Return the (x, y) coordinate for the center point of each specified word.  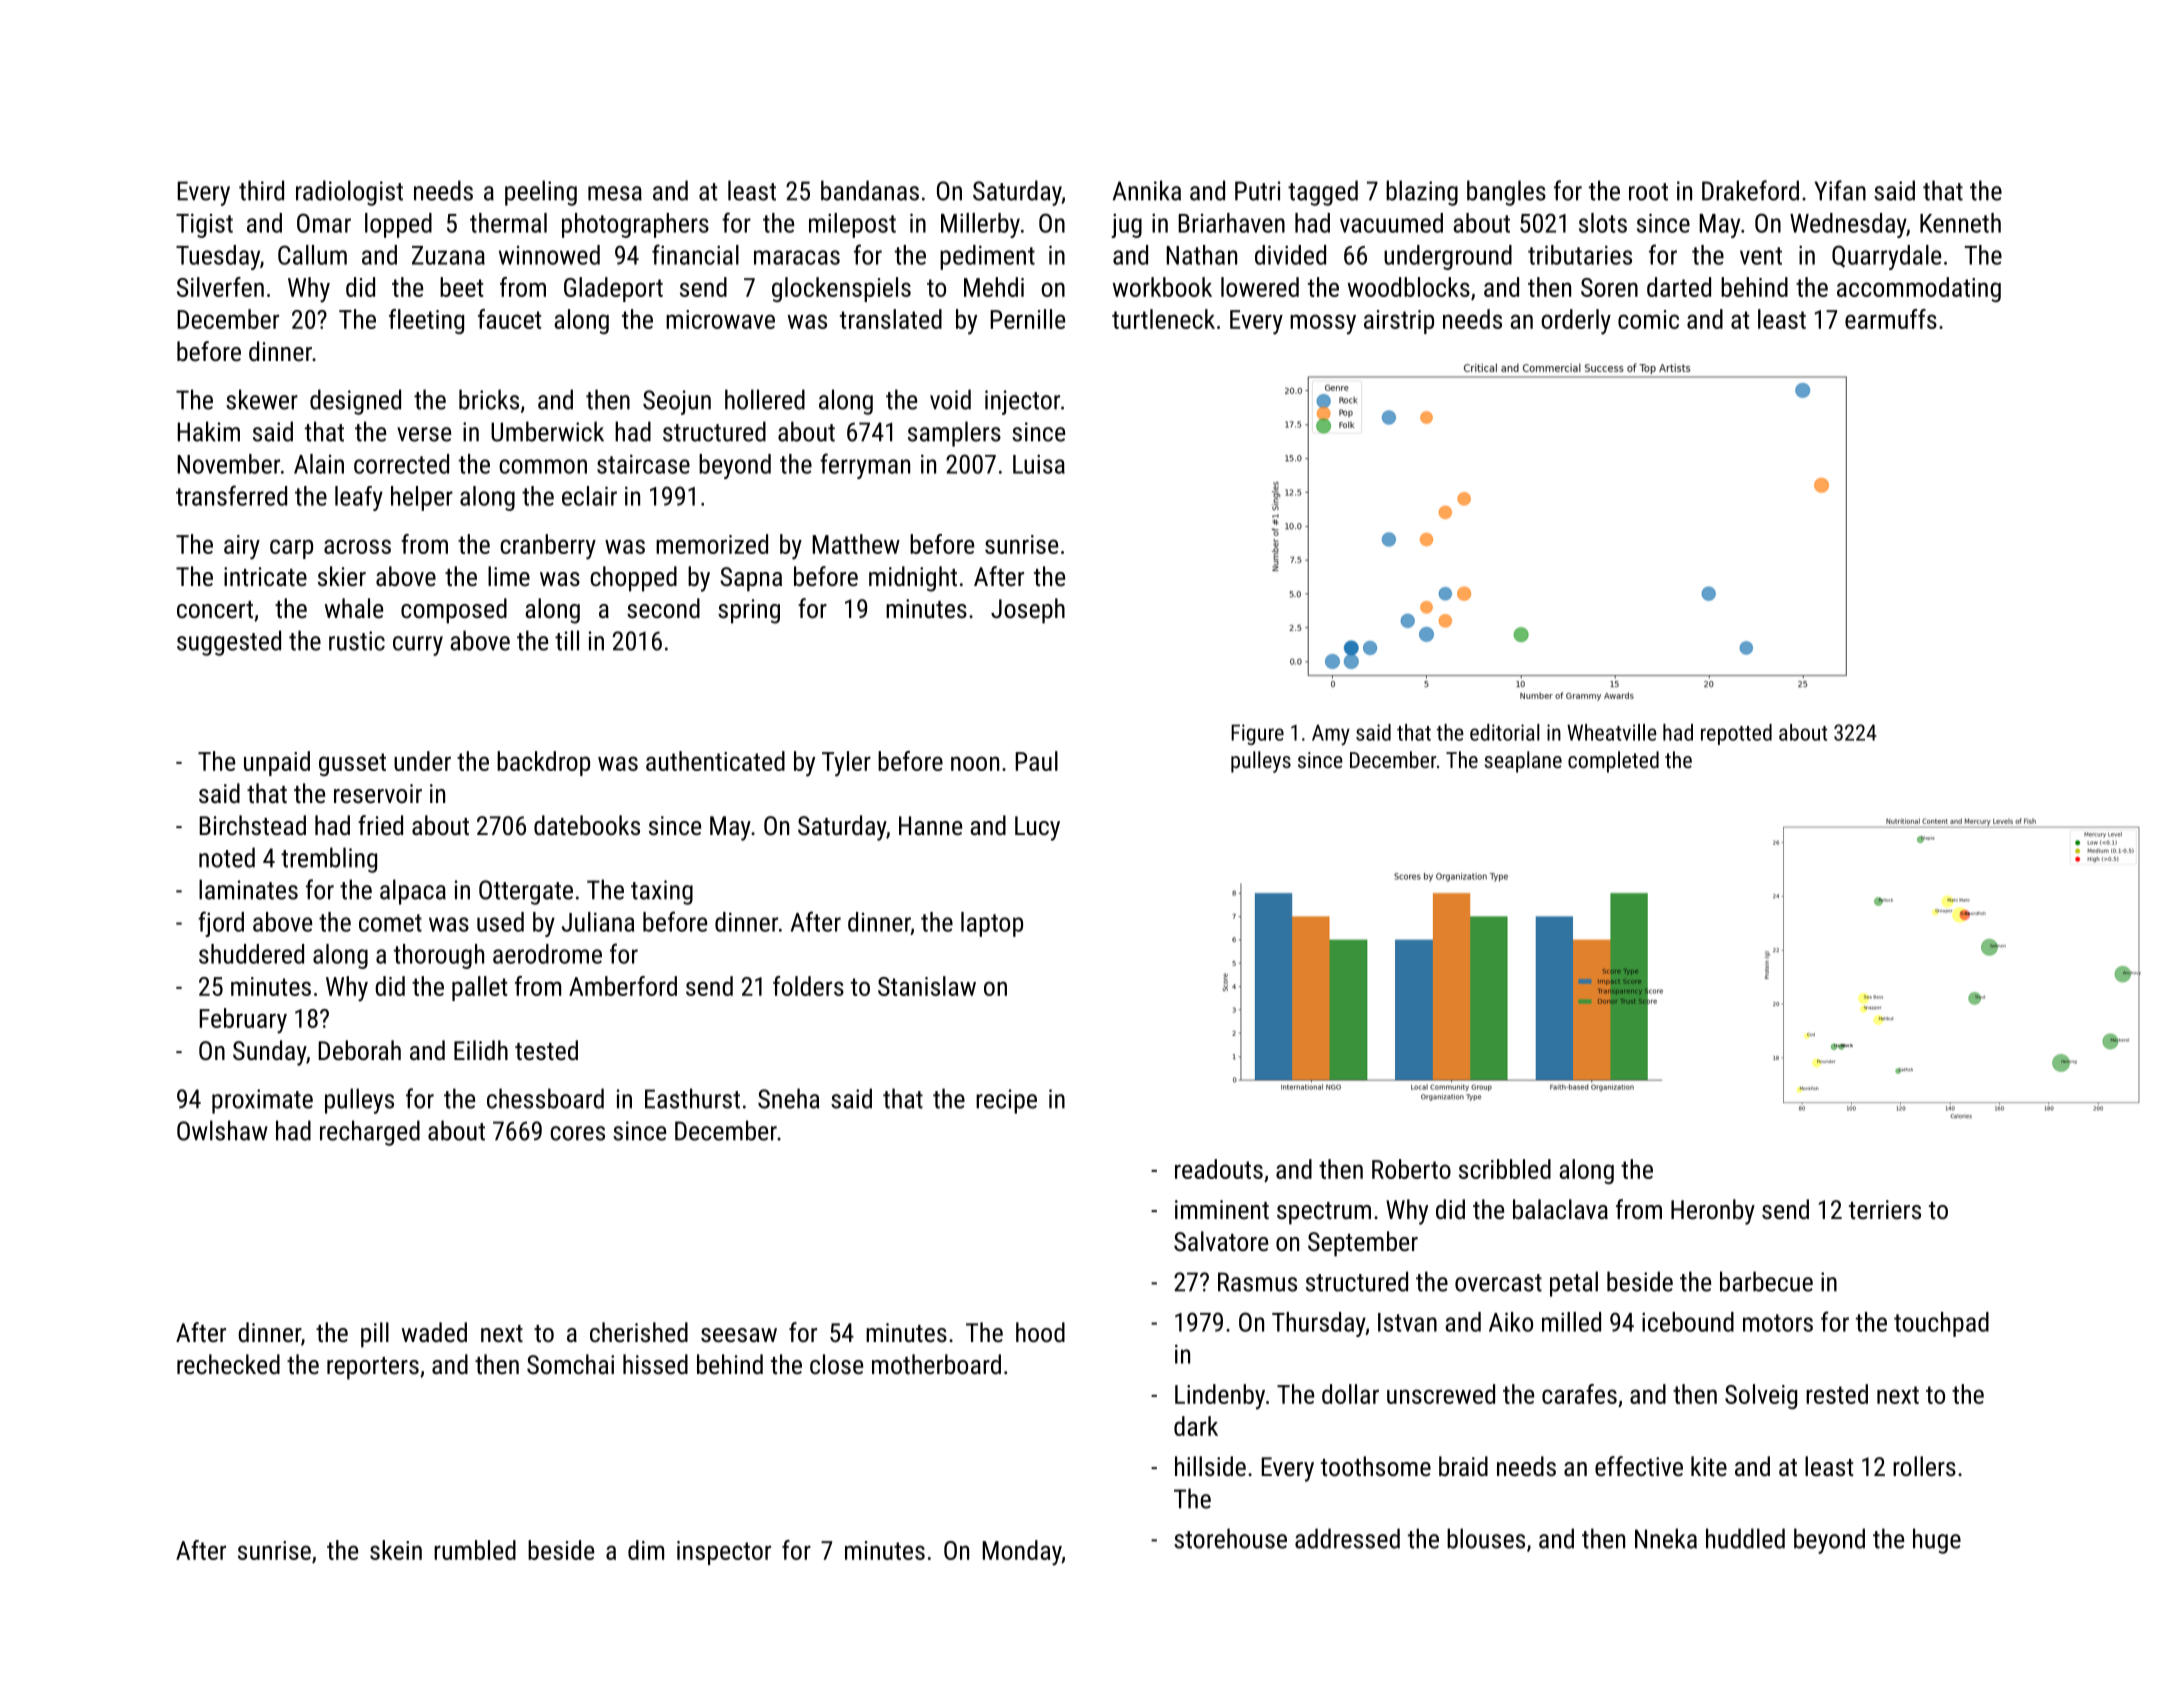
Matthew (856, 544)
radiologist (349, 193)
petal (1574, 1284)
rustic (357, 641)
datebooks (587, 825)
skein (396, 1550)
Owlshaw (222, 1130)
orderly (1576, 322)
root (1648, 192)
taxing (662, 892)
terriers (1885, 1209)
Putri (1258, 191)
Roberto (1411, 1169)
